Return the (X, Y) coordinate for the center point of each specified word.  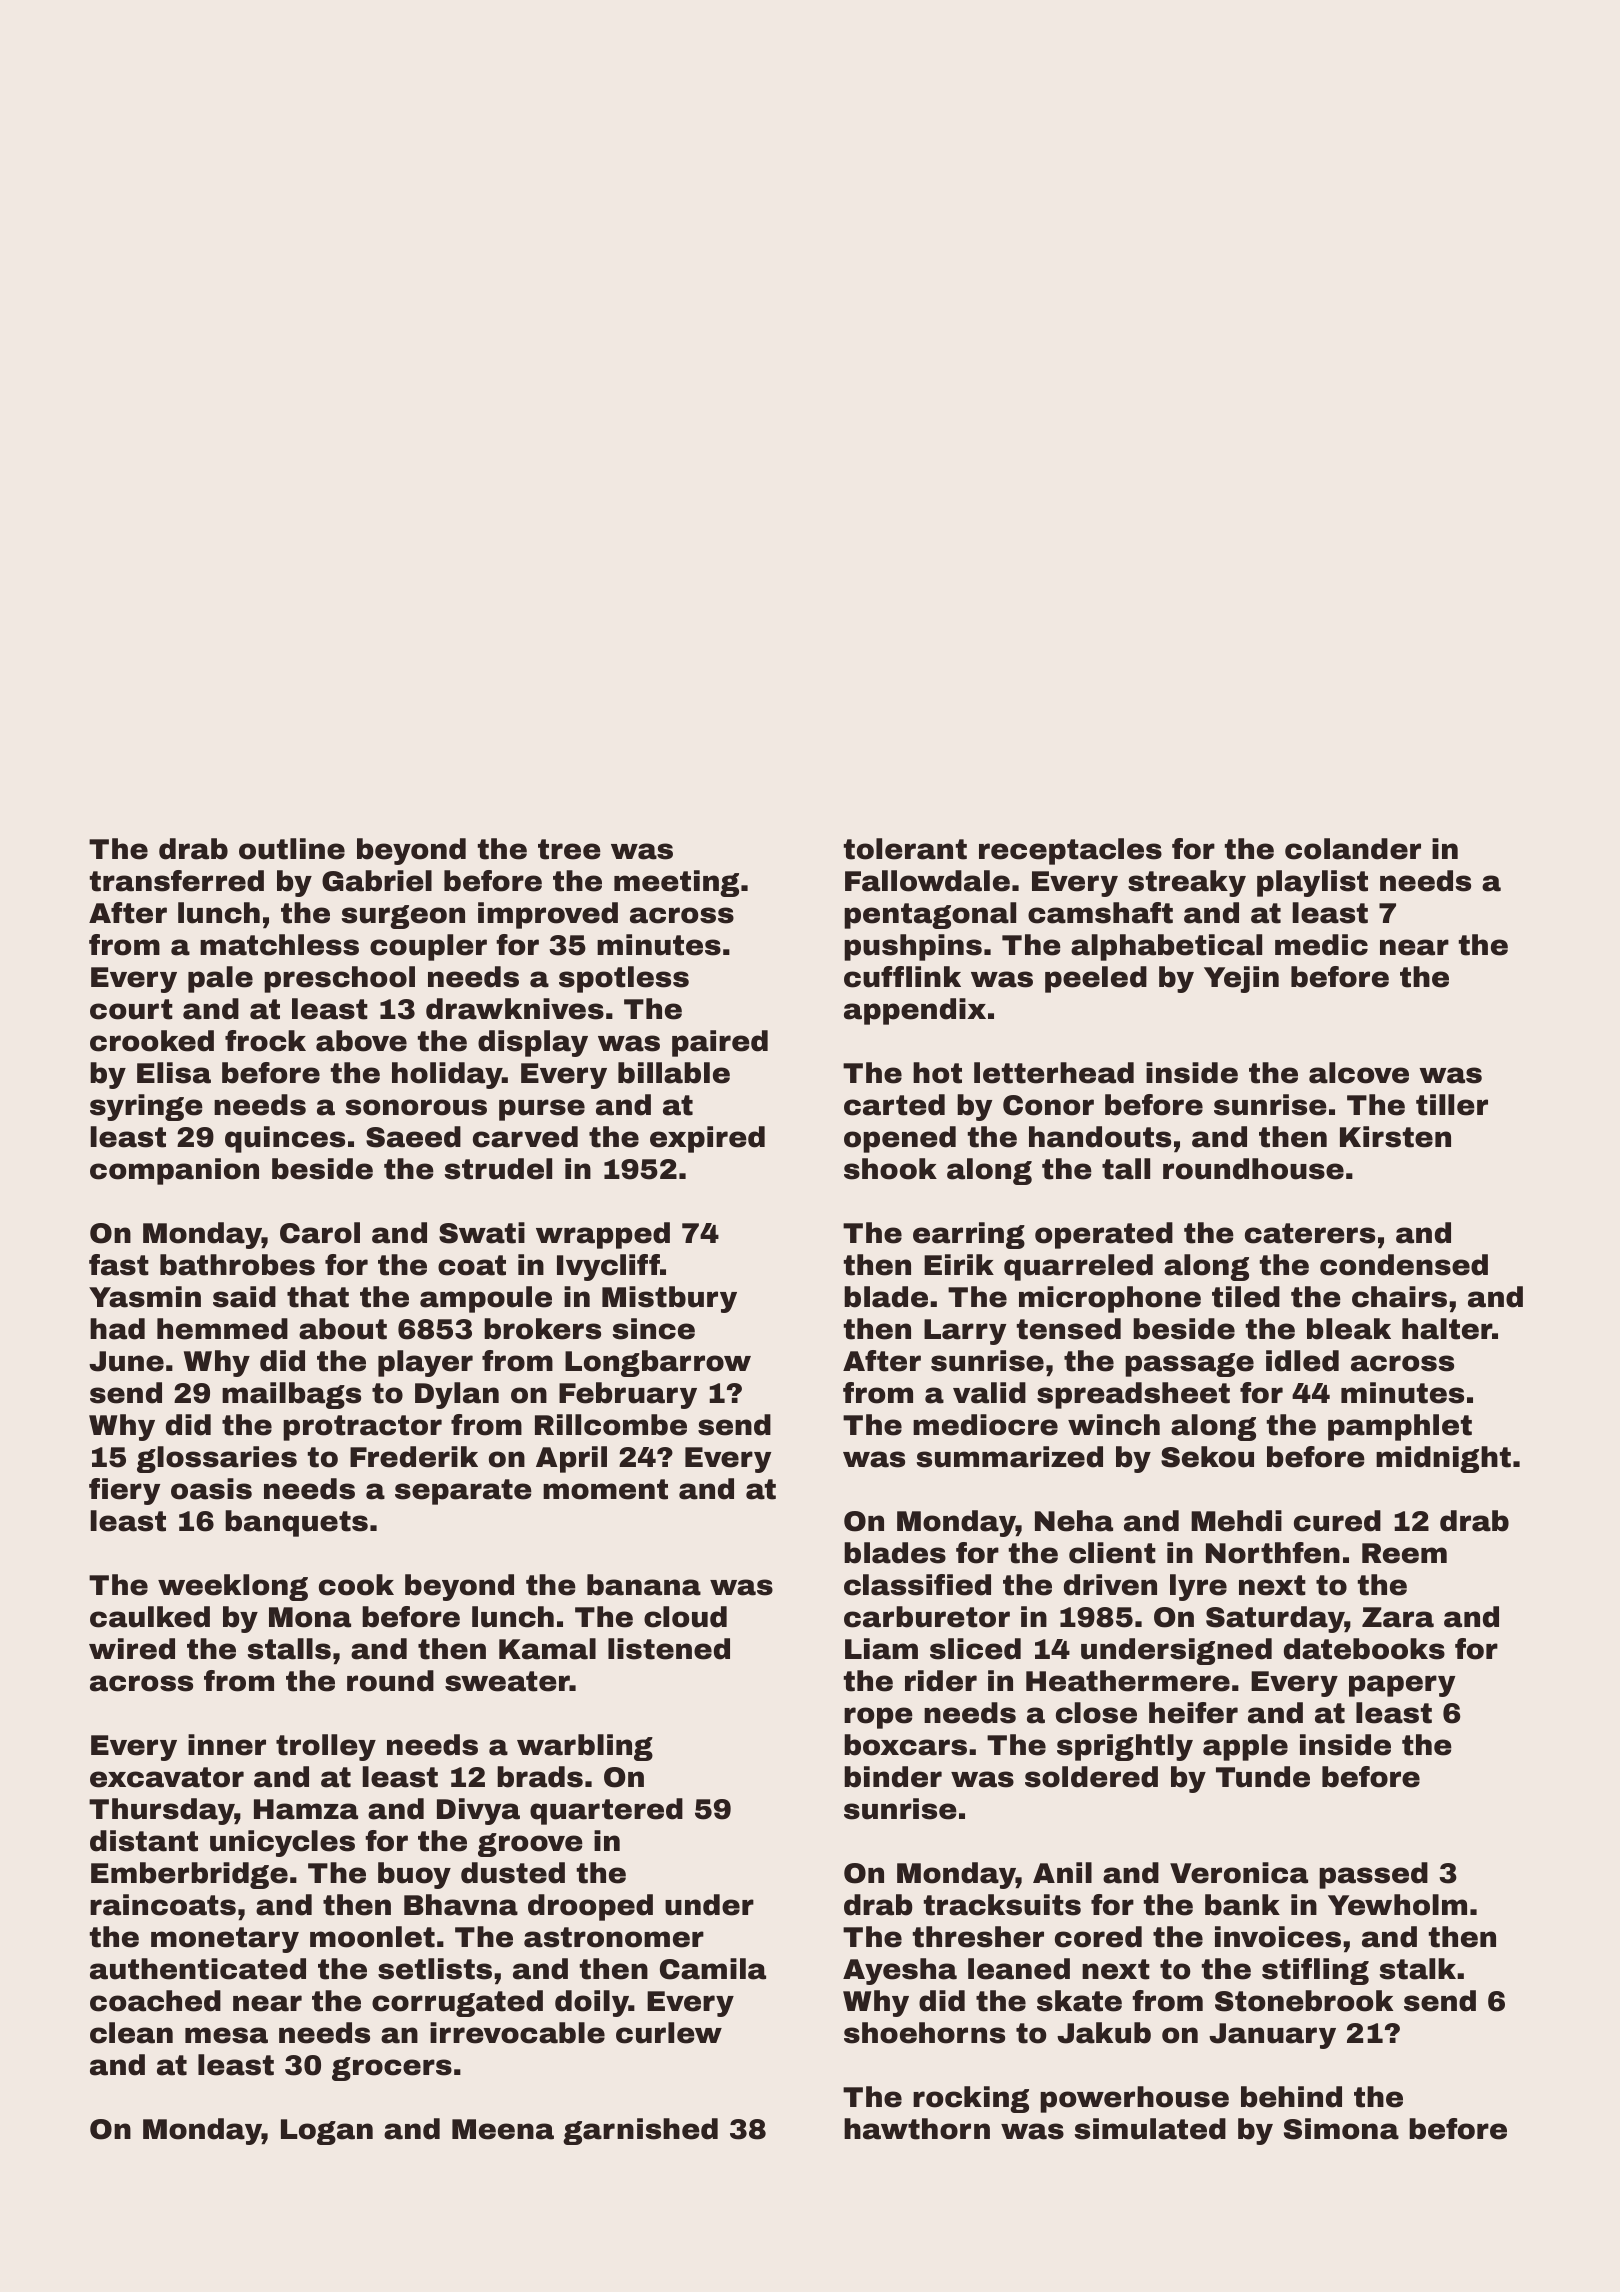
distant (144, 1841)
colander (1353, 849)
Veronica (1239, 1873)
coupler (428, 947)
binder (893, 1777)
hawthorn (917, 2129)
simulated (1150, 2129)
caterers (1310, 1233)
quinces (285, 1139)
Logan (327, 2132)
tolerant (905, 849)
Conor (1048, 1105)
